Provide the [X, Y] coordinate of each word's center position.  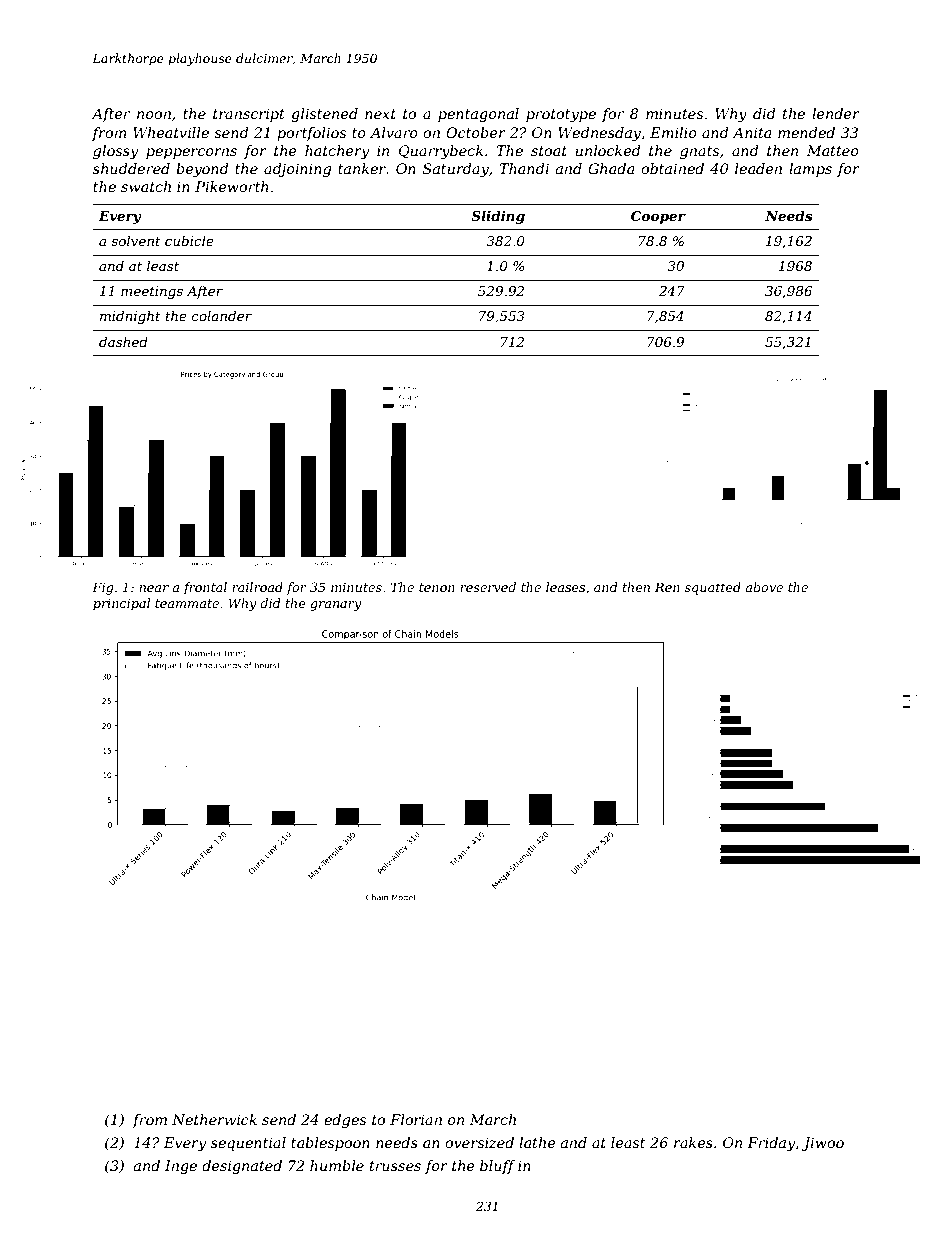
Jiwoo [823, 1144]
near [154, 588]
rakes [693, 1142]
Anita [751, 132]
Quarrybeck [441, 152]
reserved [488, 587]
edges [345, 1121]
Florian [416, 1119]
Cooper [658, 217]
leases [565, 587]
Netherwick [214, 1119]
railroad [257, 587]
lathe [537, 1142]
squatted [713, 588]
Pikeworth [231, 186]
